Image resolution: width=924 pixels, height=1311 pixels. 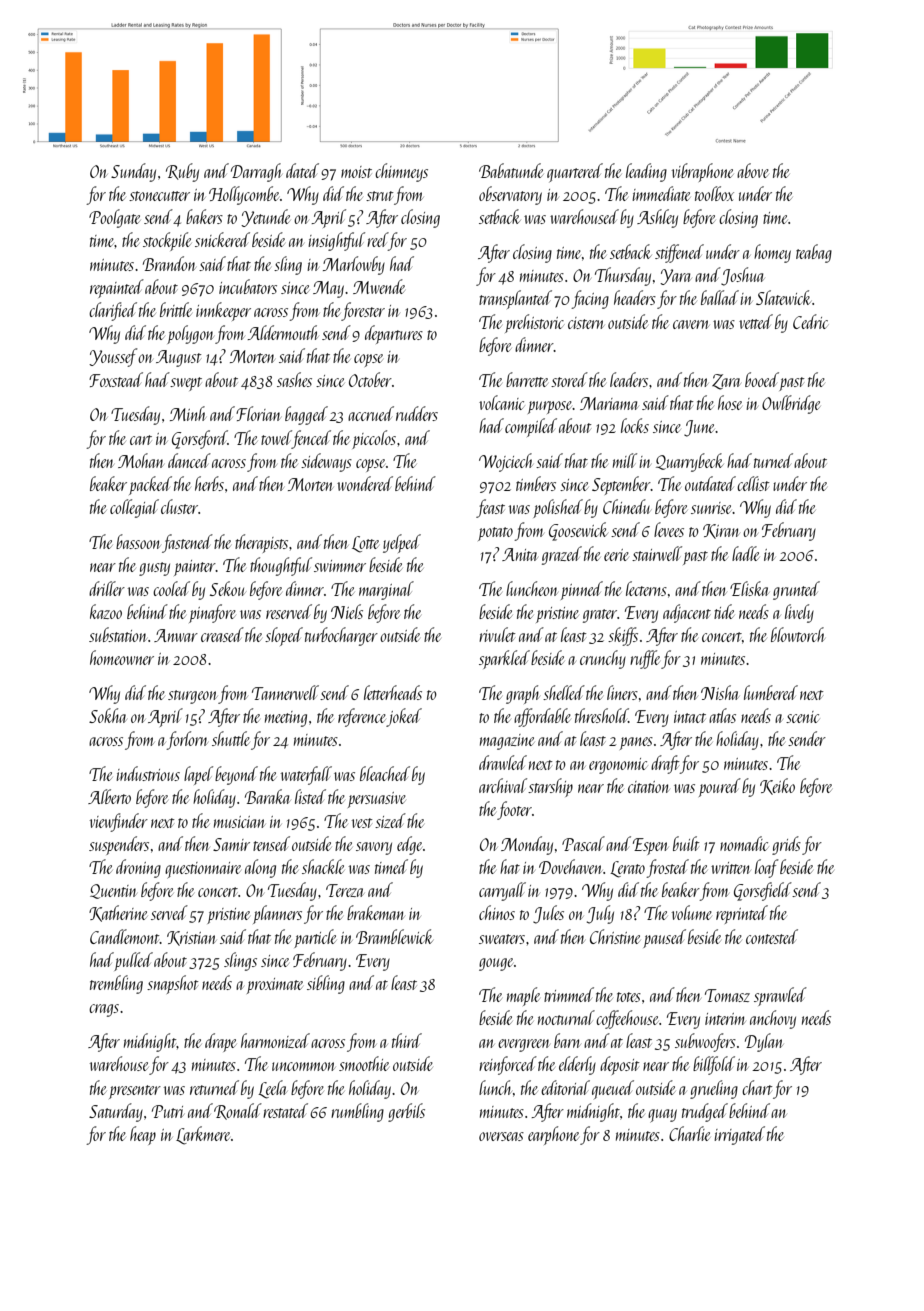 I want to click on Darragh, so click(x=256, y=172).
